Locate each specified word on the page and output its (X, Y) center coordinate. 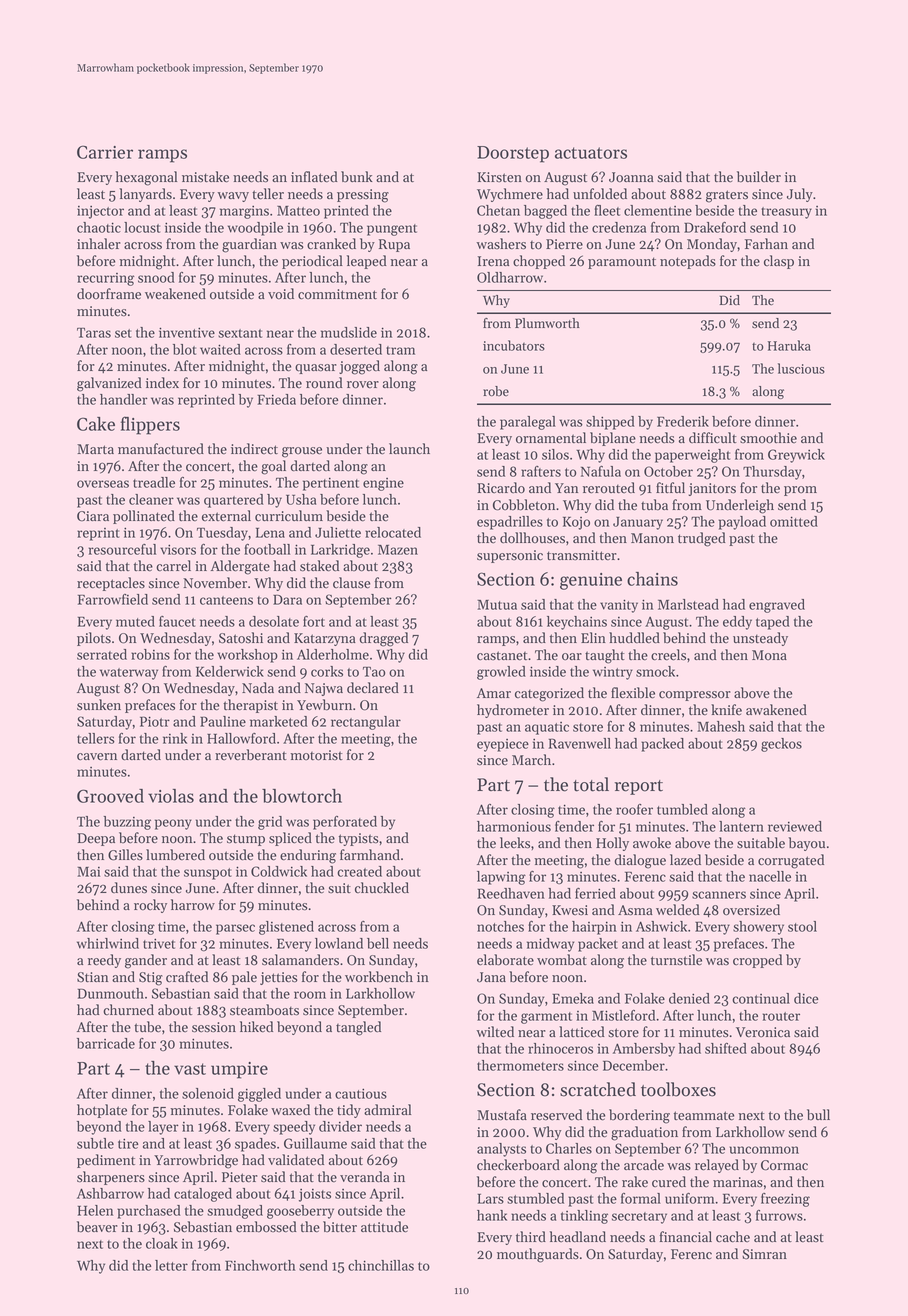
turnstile (676, 960)
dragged (383, 639)
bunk (357, 177)
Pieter (240, 1177)
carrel (173, 566)
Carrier (105, 152)
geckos (781, 745)
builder (759, 177)
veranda (365, 1177)
